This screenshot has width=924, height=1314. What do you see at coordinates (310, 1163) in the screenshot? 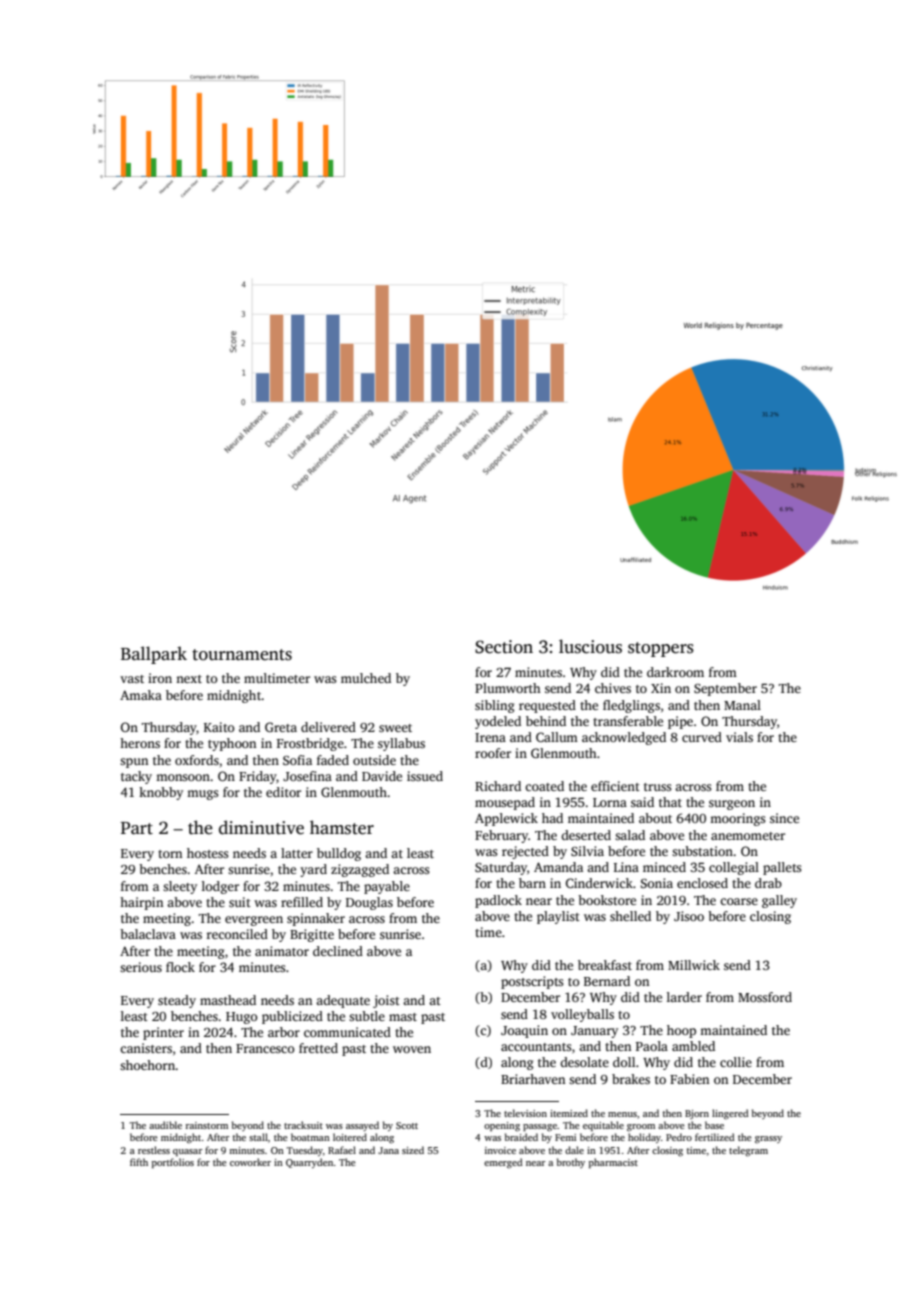
I see `Quarryden` at bounding box center [310, 1163].
